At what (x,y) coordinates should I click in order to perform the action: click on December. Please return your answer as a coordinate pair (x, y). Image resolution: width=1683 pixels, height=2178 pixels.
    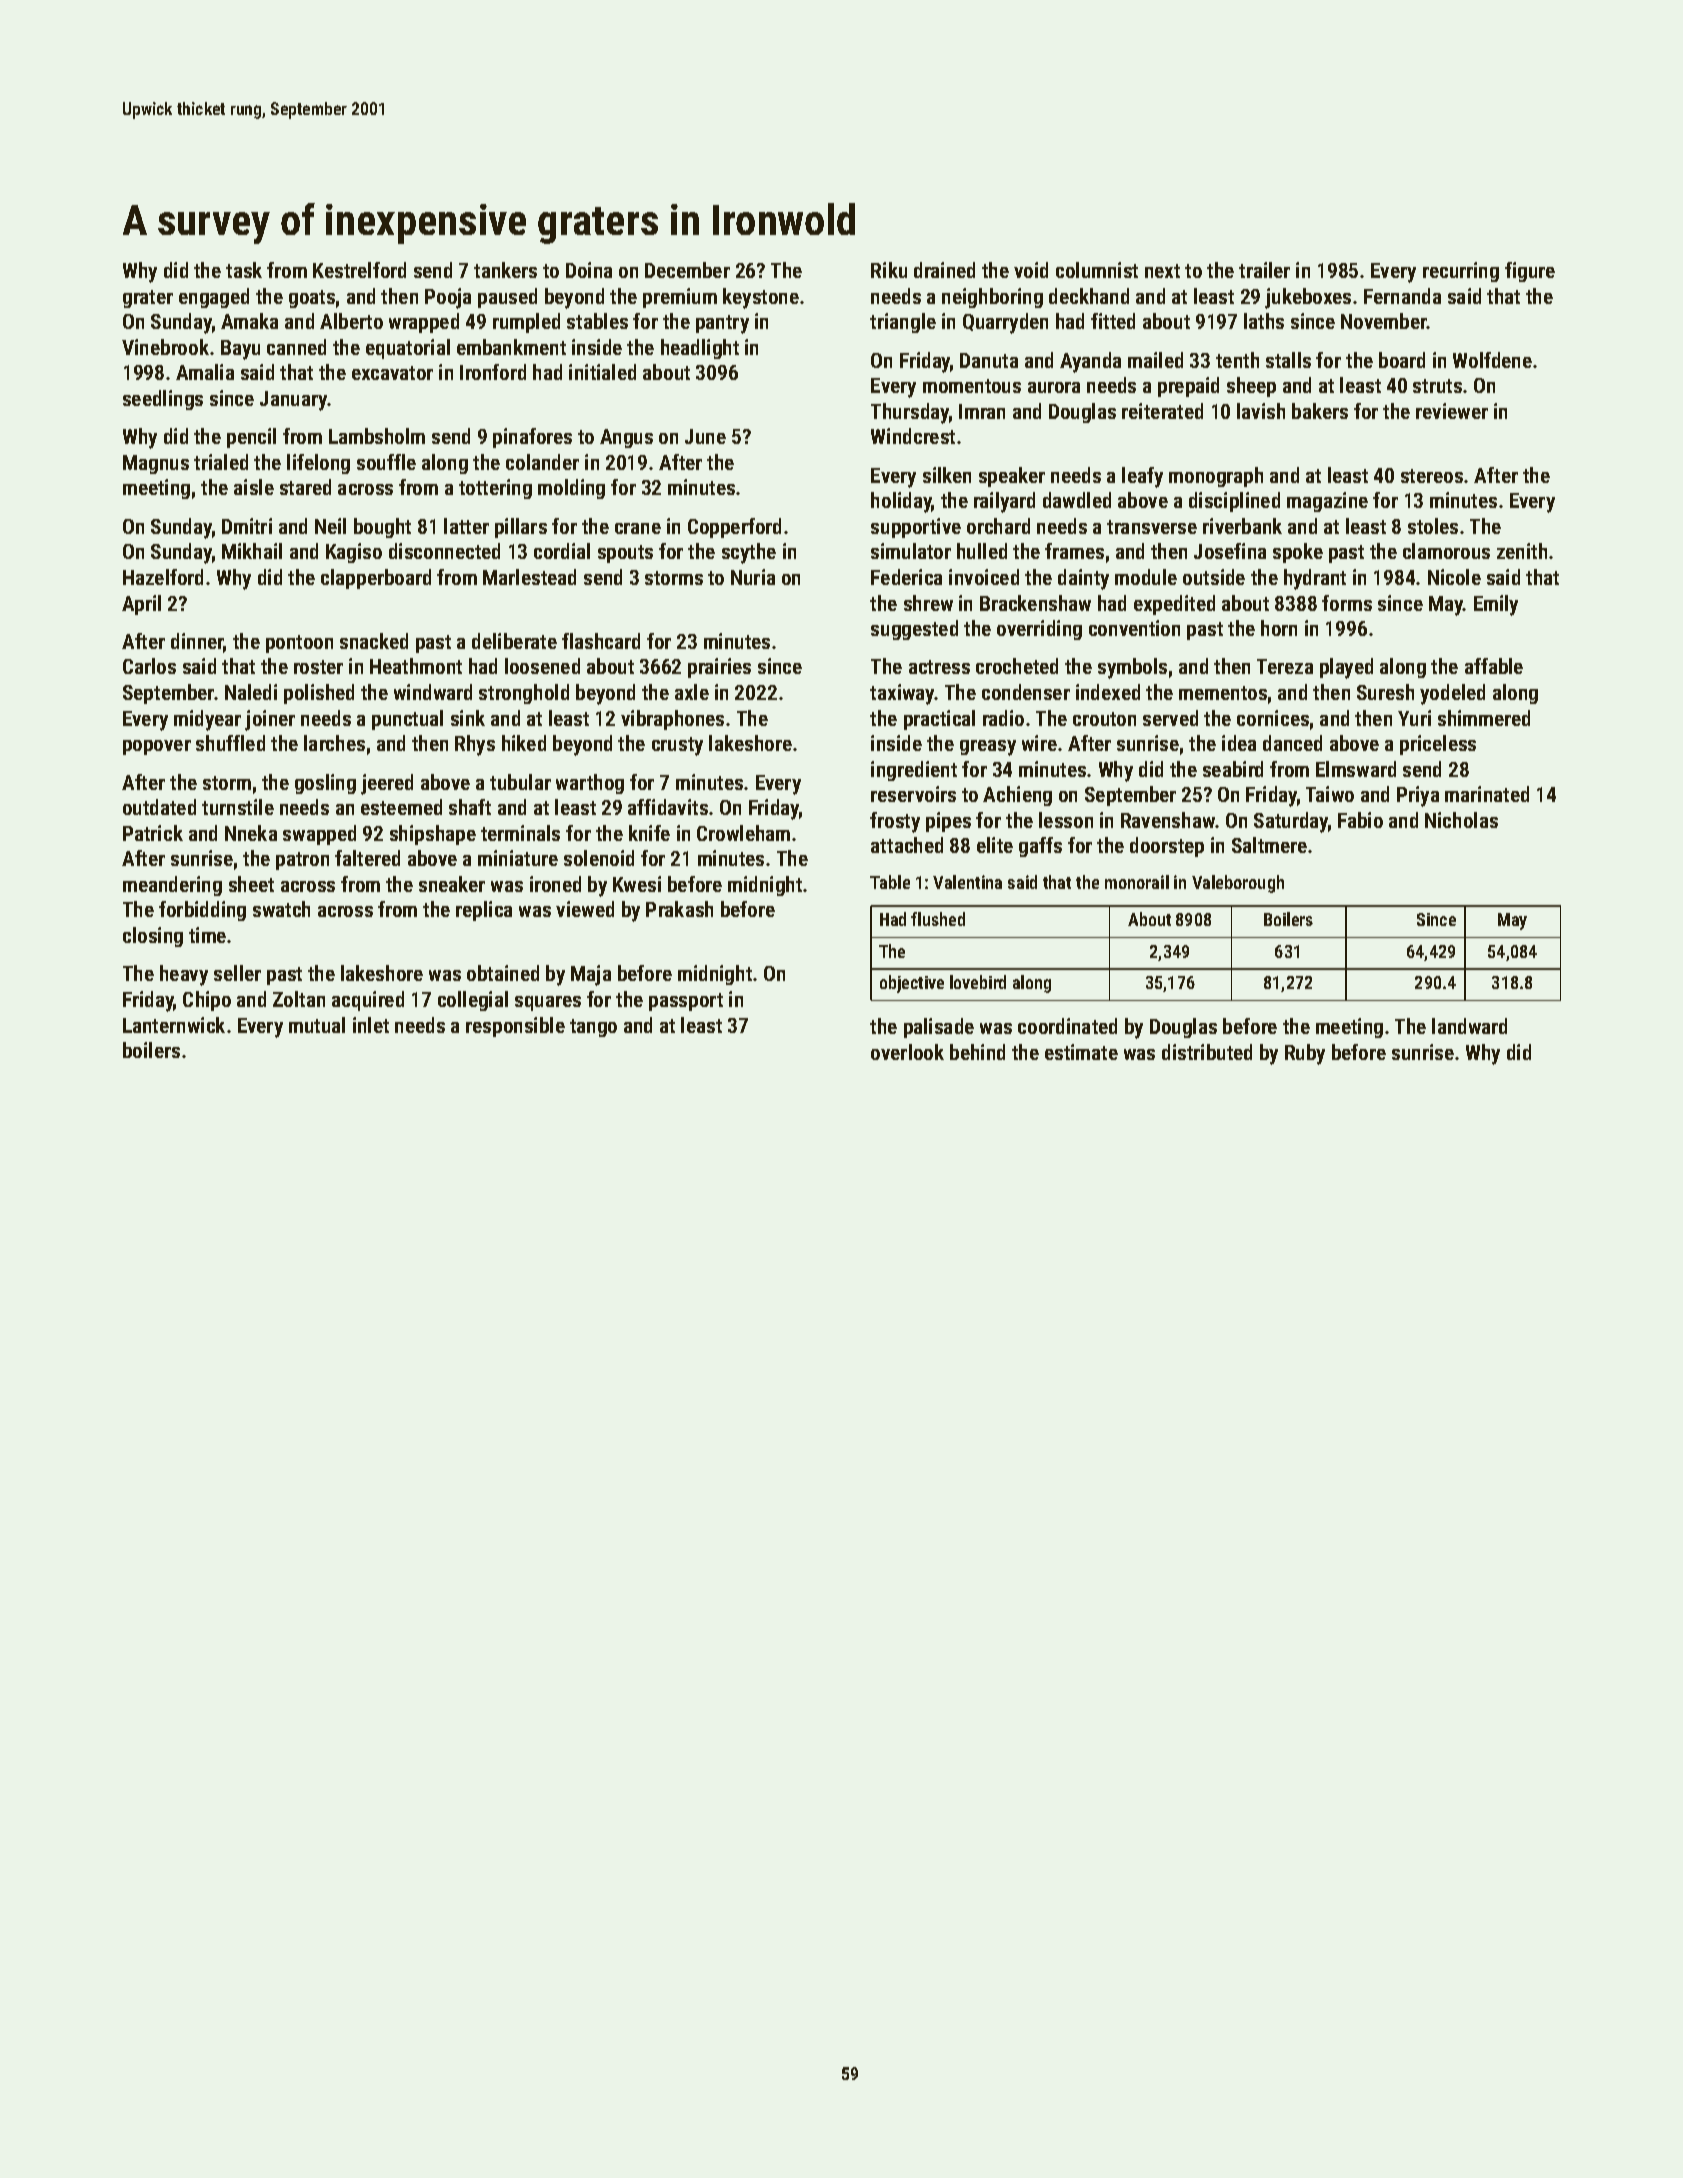
    Looking at the image, I should click on (687, 270).
